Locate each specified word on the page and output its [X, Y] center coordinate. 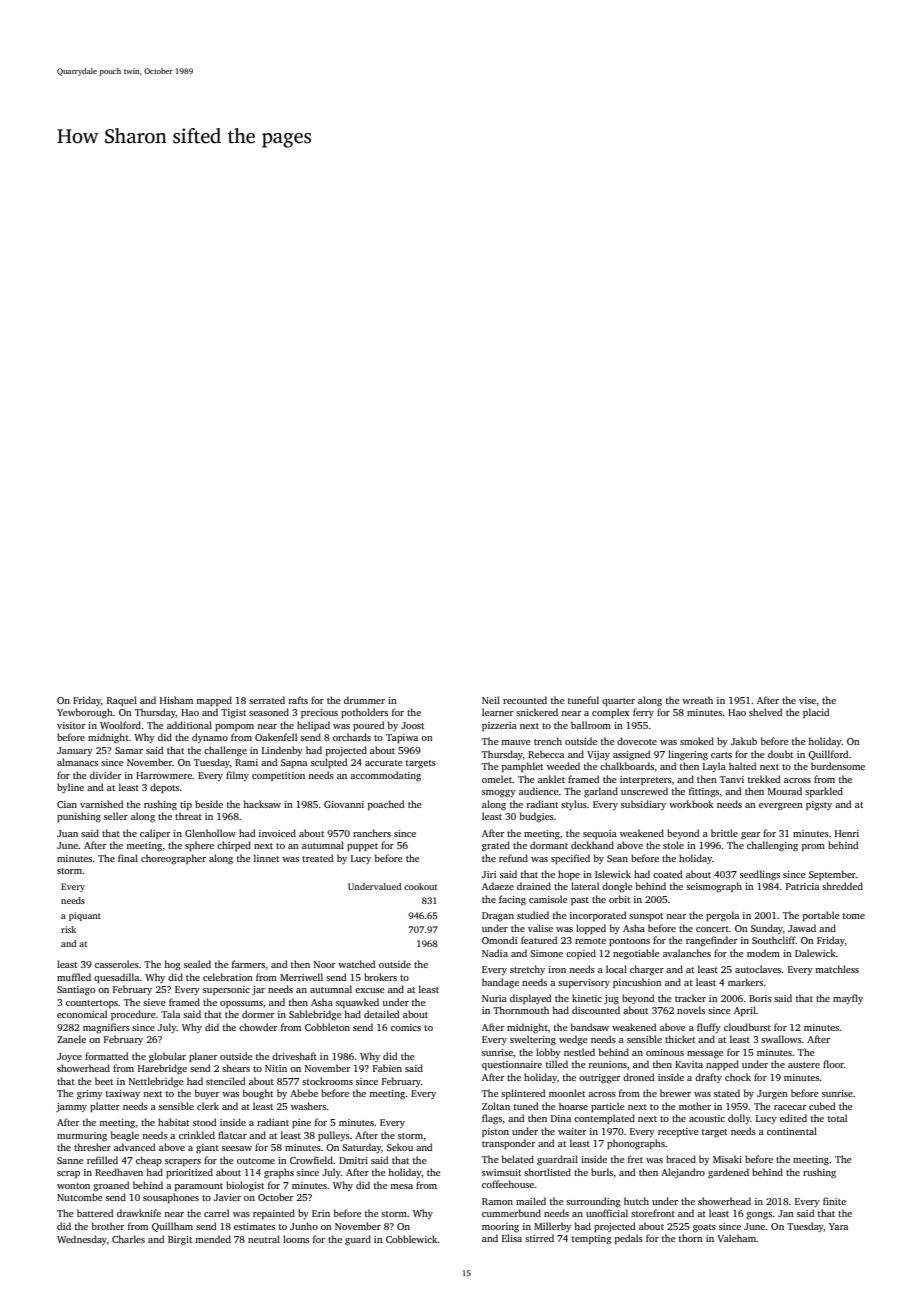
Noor [325, 964]
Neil [491, 700]
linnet [266, 858]
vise [807, 700]
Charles [128, 1239]
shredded [842, 886]
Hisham [176, 700]
